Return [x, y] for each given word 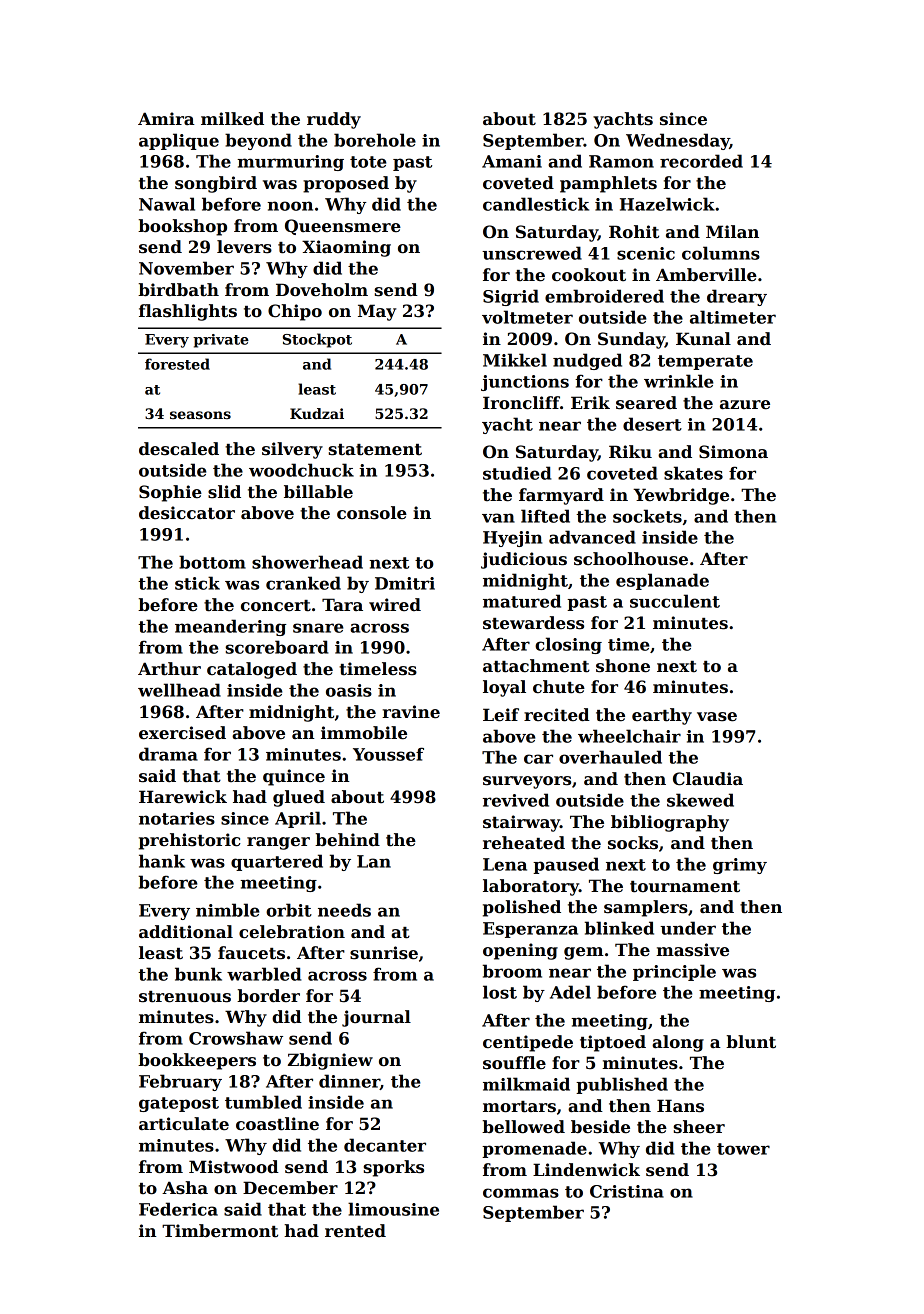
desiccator [187, 513]
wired [395, 605]
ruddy [334, 120]
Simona [733, 452]
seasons [200, 415]
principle [674, 972]
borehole [375, 140]
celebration [292, 932]
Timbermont [220, 1231]
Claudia [708, 779]
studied [517, 473]
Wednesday [678, 141]
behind [347, 840]
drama [168, 754]
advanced [592, 537]
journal [376, 1018]
